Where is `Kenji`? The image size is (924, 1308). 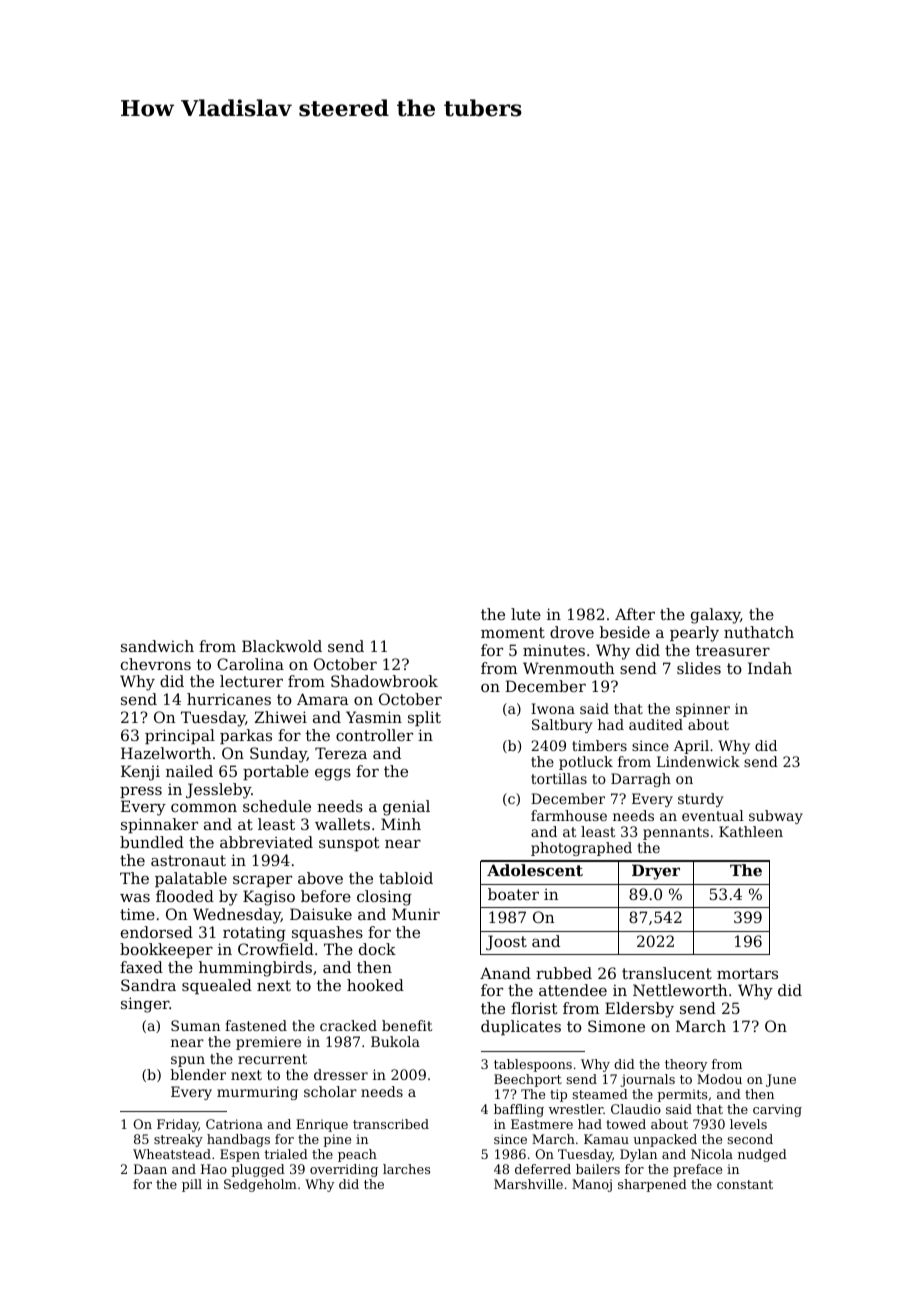 Kenji is located at coordinates (140, 773).
